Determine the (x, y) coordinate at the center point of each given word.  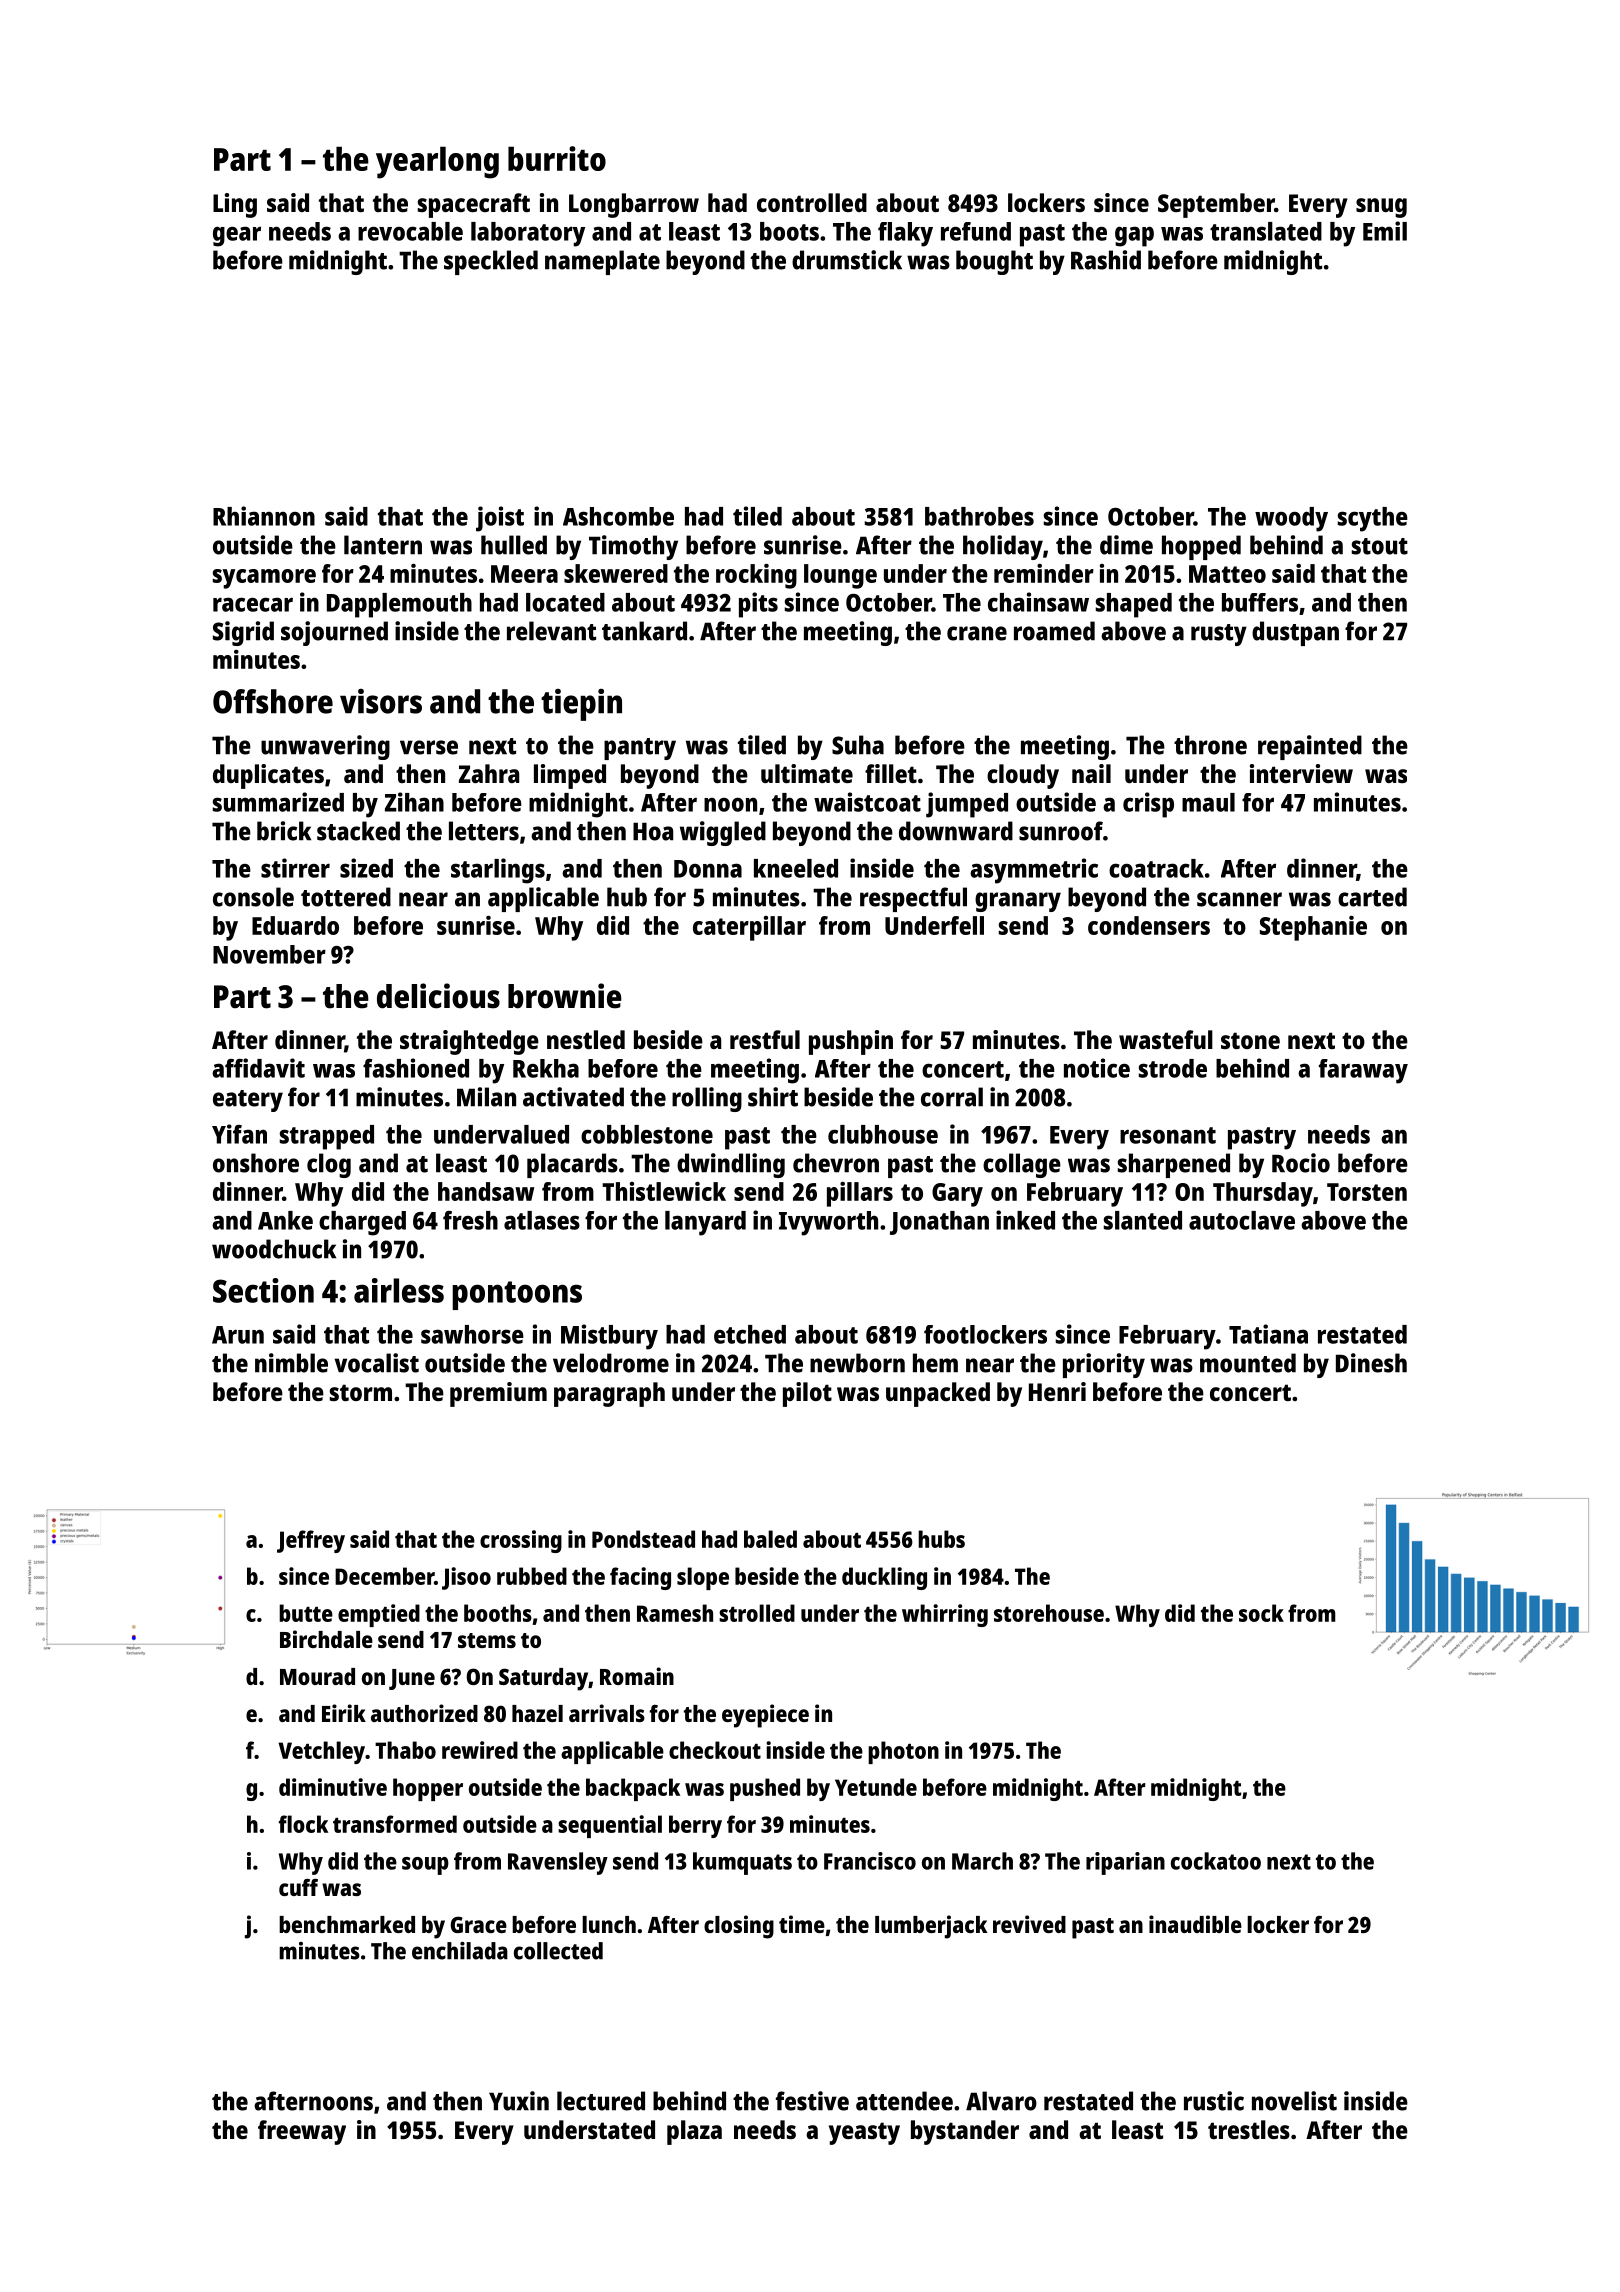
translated (1266, 231)
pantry (640, 749)
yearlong (437, 162)
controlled (812, 202)
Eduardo (295, 925)
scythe (1373, 519)
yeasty (864, 2133)
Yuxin (519, 2101)
